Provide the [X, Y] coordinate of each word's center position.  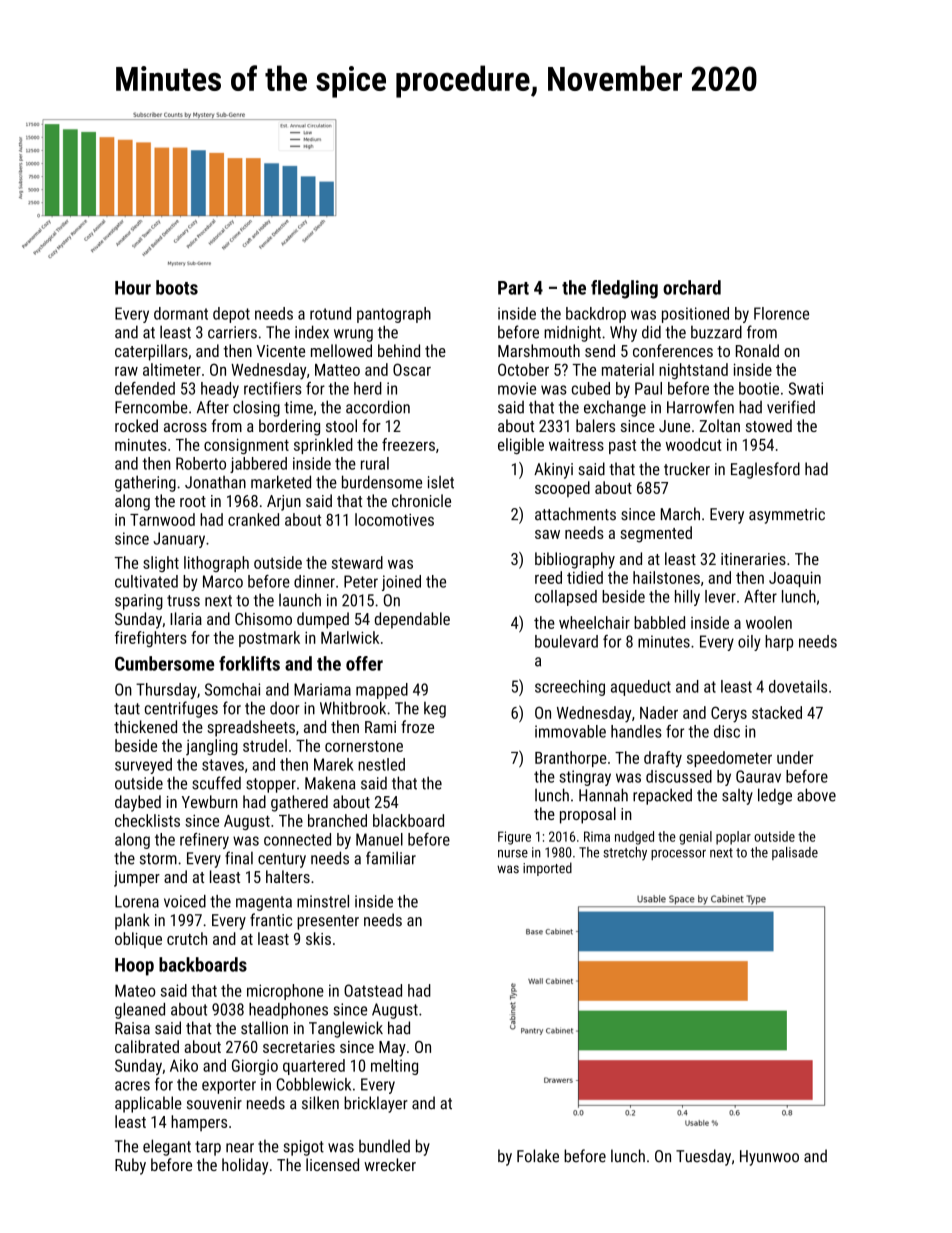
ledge [775, 796]
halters [288, 876]
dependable [412, 620]
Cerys [729, 714]
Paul [648, 388]
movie [517, 388]
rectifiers [273, 388]
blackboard [408, 820]
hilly [687, 598]
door [285, 708]
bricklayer [376, 1104]
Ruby [130, 1166]
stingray [585, 778]
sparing [139, 602]
